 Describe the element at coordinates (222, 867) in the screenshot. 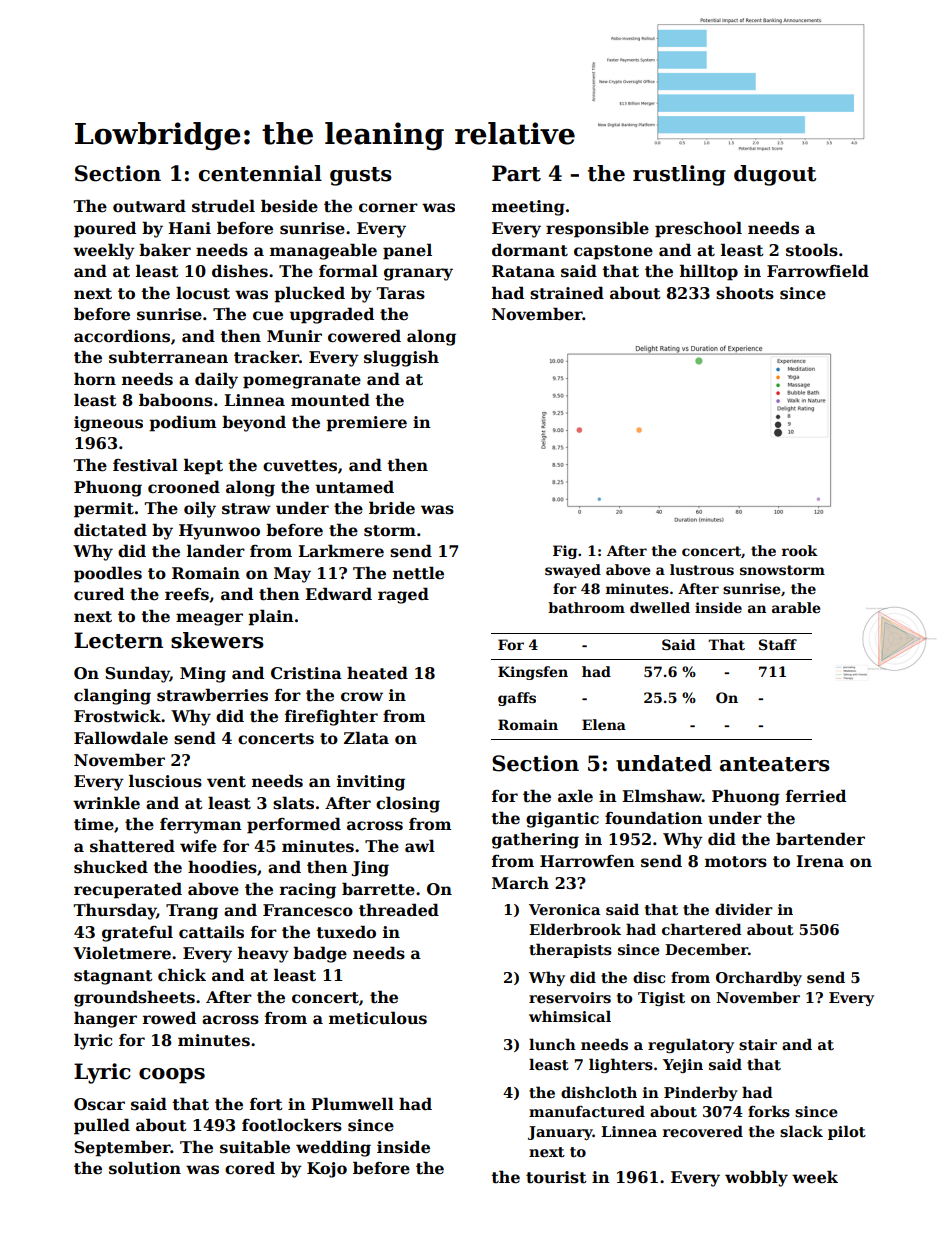

I see `hoodies` at that location.
